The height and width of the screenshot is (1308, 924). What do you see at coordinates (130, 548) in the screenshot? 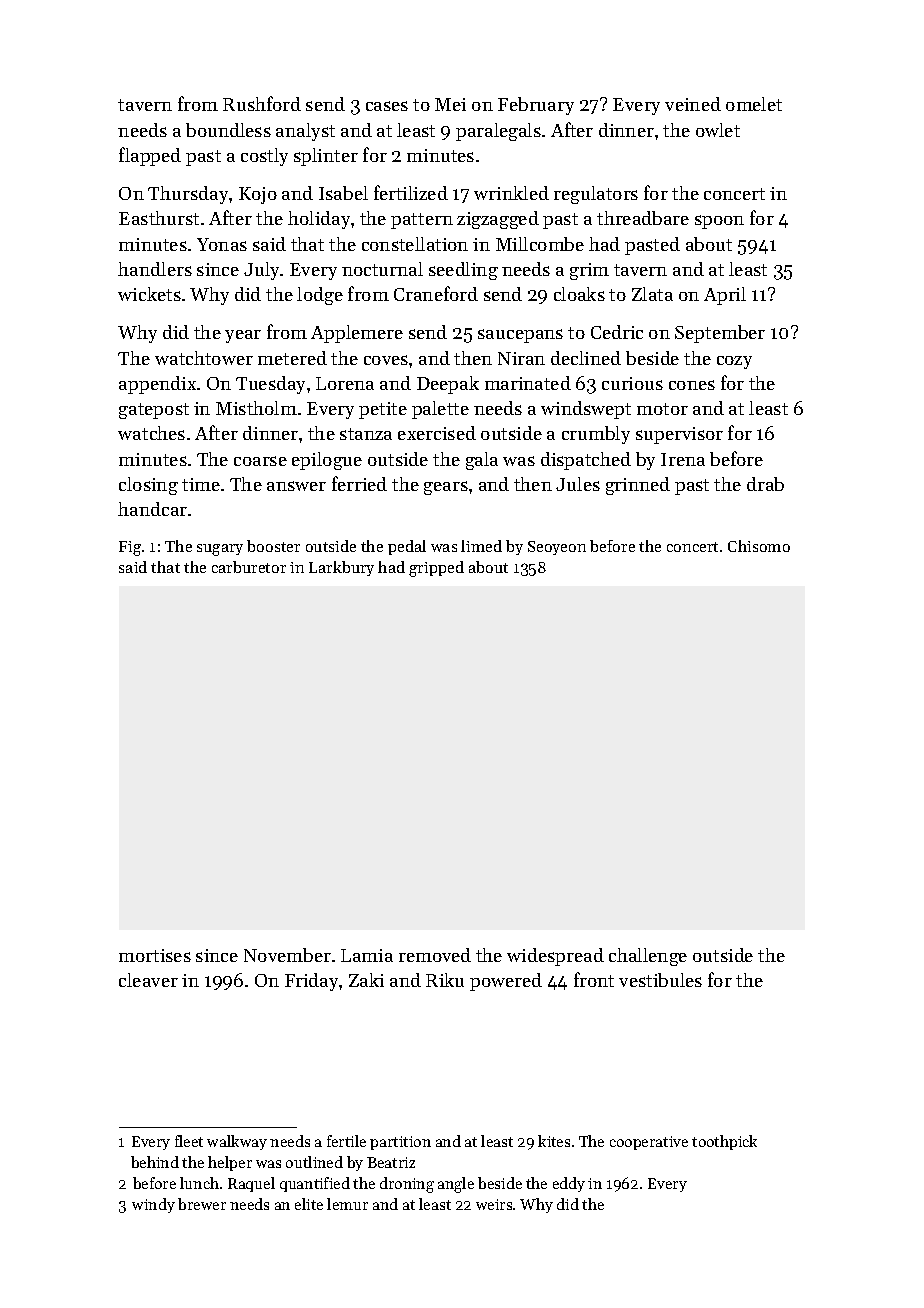
I see `Fig` at bounding box center [130, 548].
